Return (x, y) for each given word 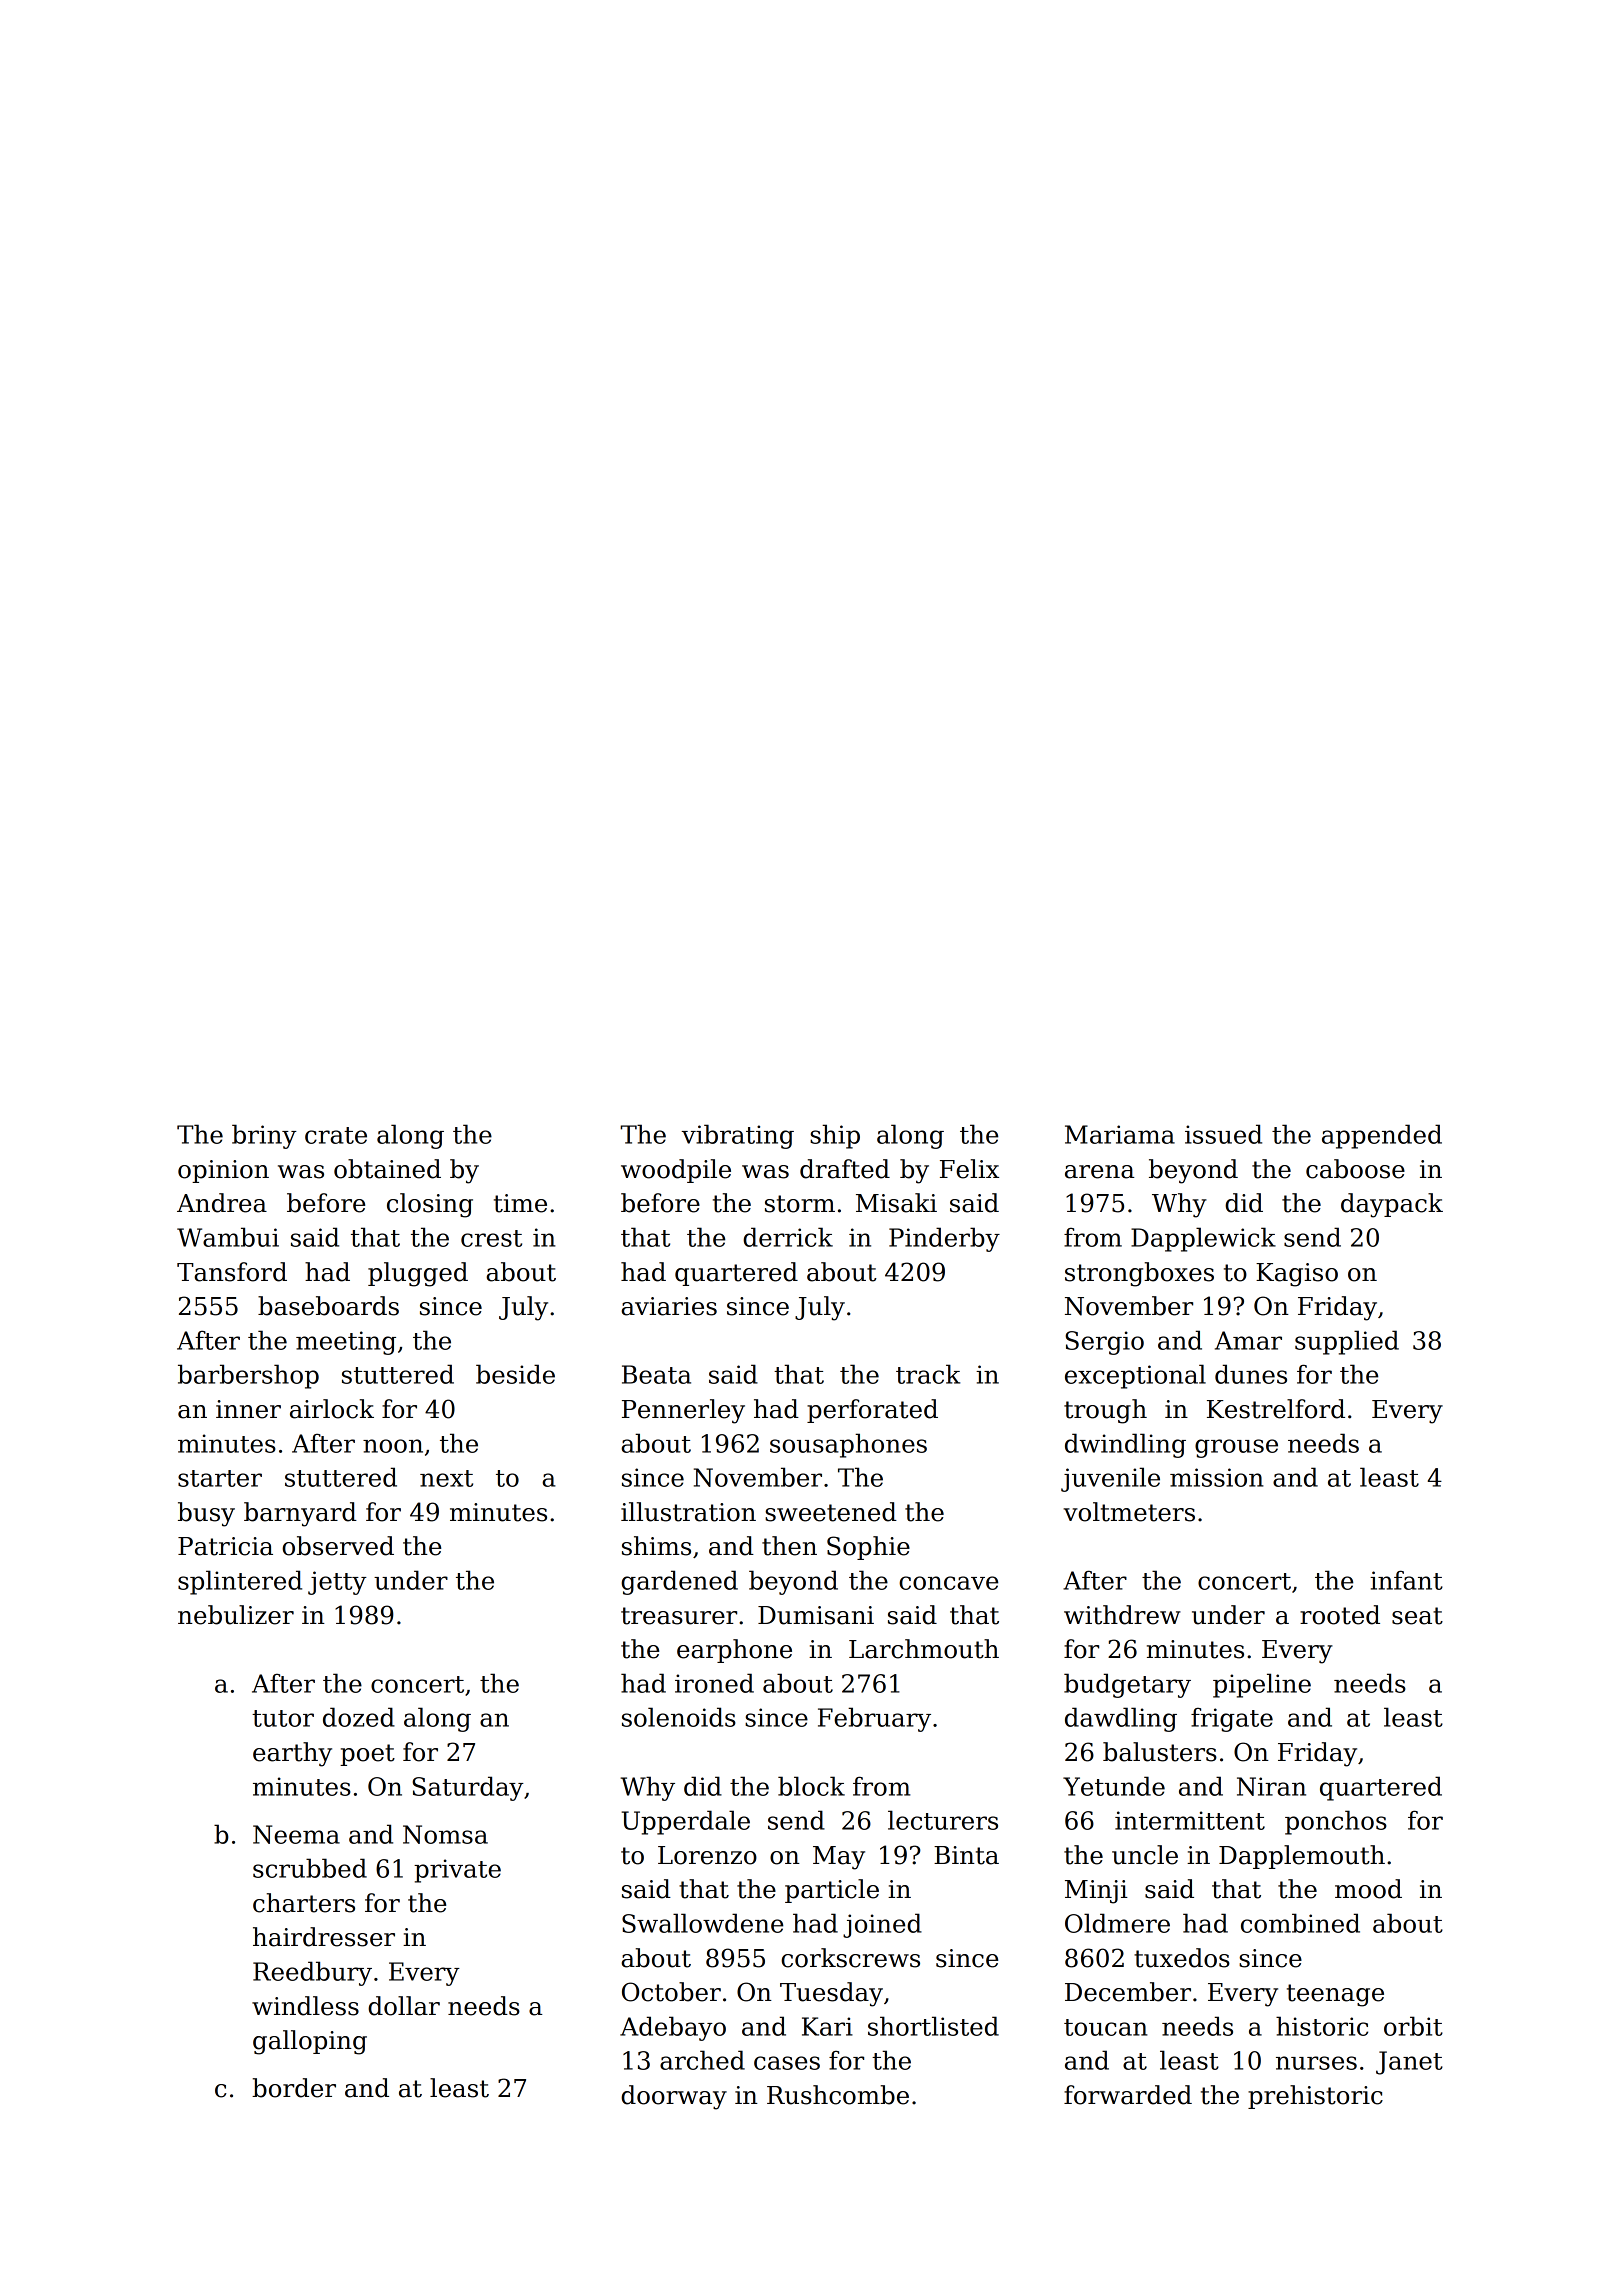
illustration (688, 1512)
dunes (1251, 1374)
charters (304, 1903)
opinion (223, 1171)
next (446, 1478)
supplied (1347, 1342)
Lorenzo (707, 1855)
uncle (1145, 1855)
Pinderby (944, 1239)
